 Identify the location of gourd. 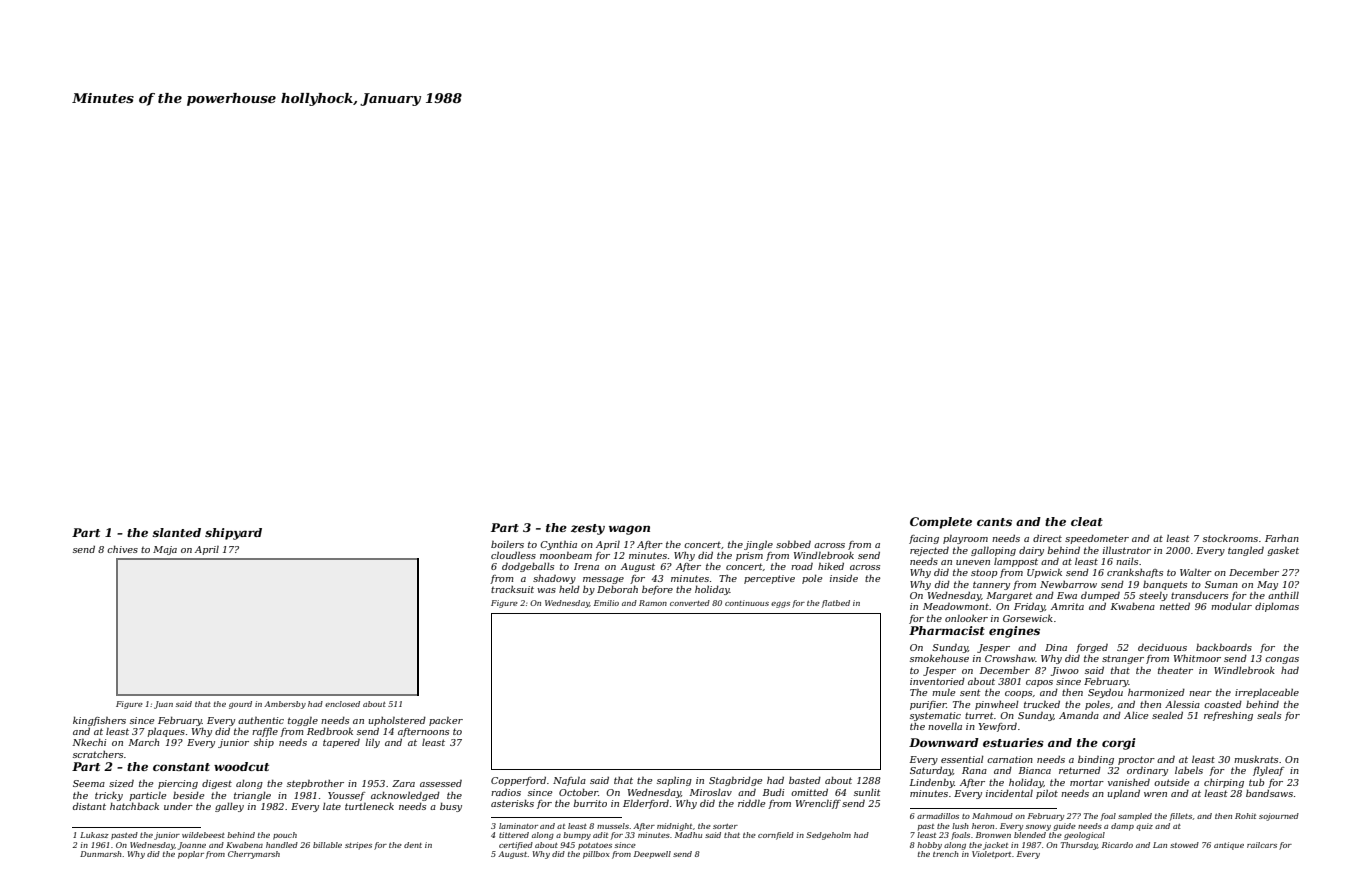
(240, 705).
